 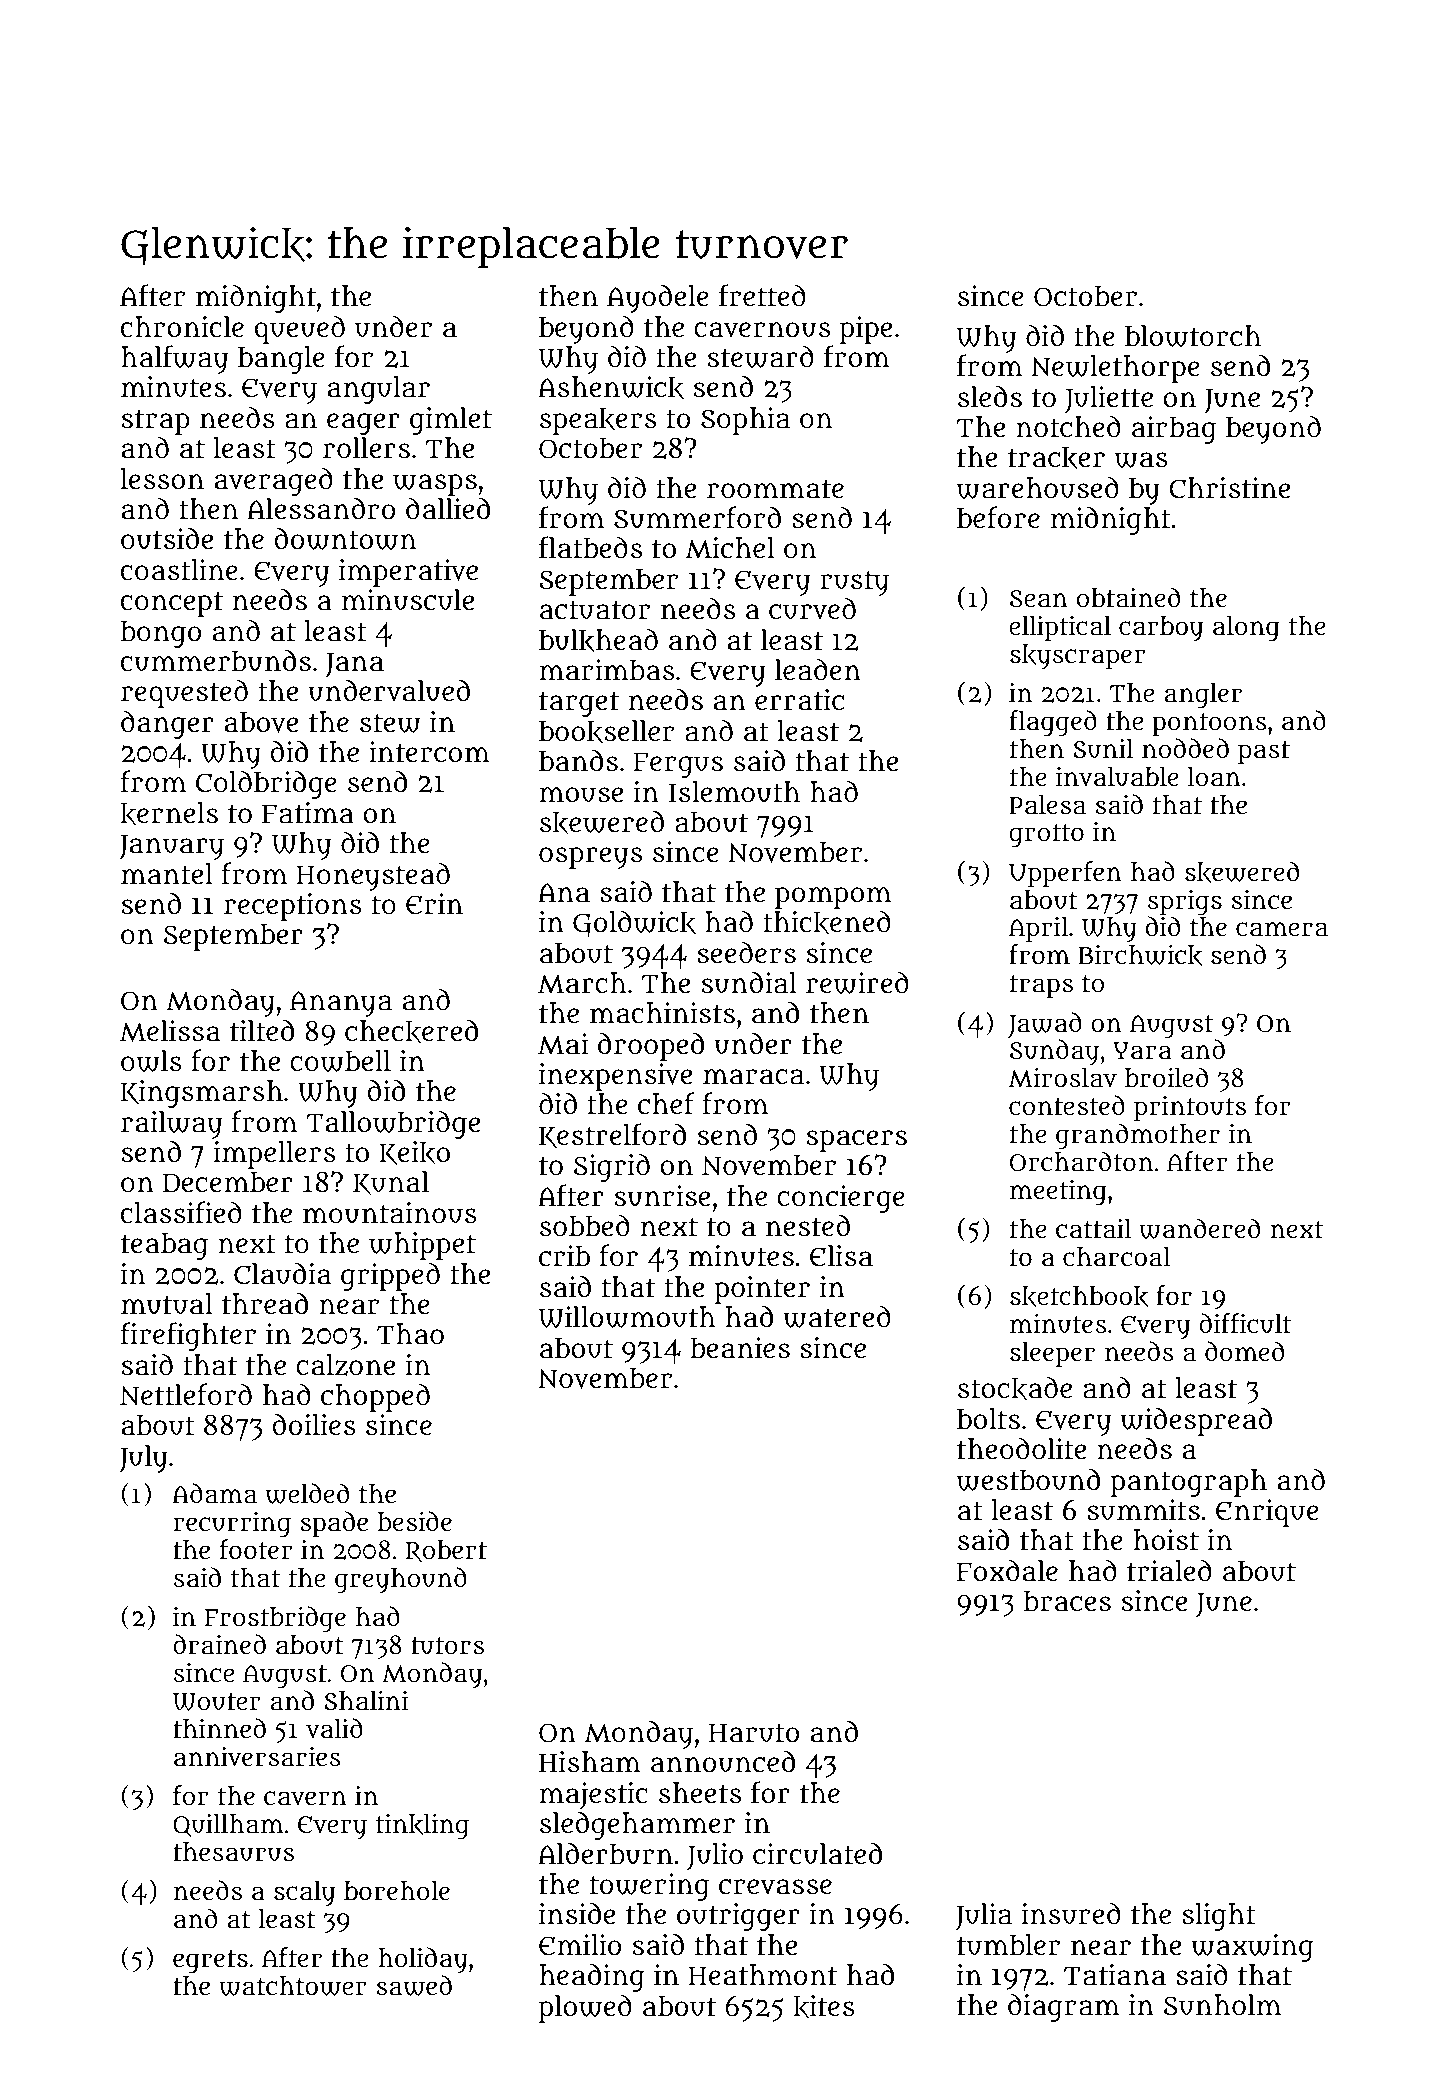 I want to click on Christine, so click(x=1229, y=488).
